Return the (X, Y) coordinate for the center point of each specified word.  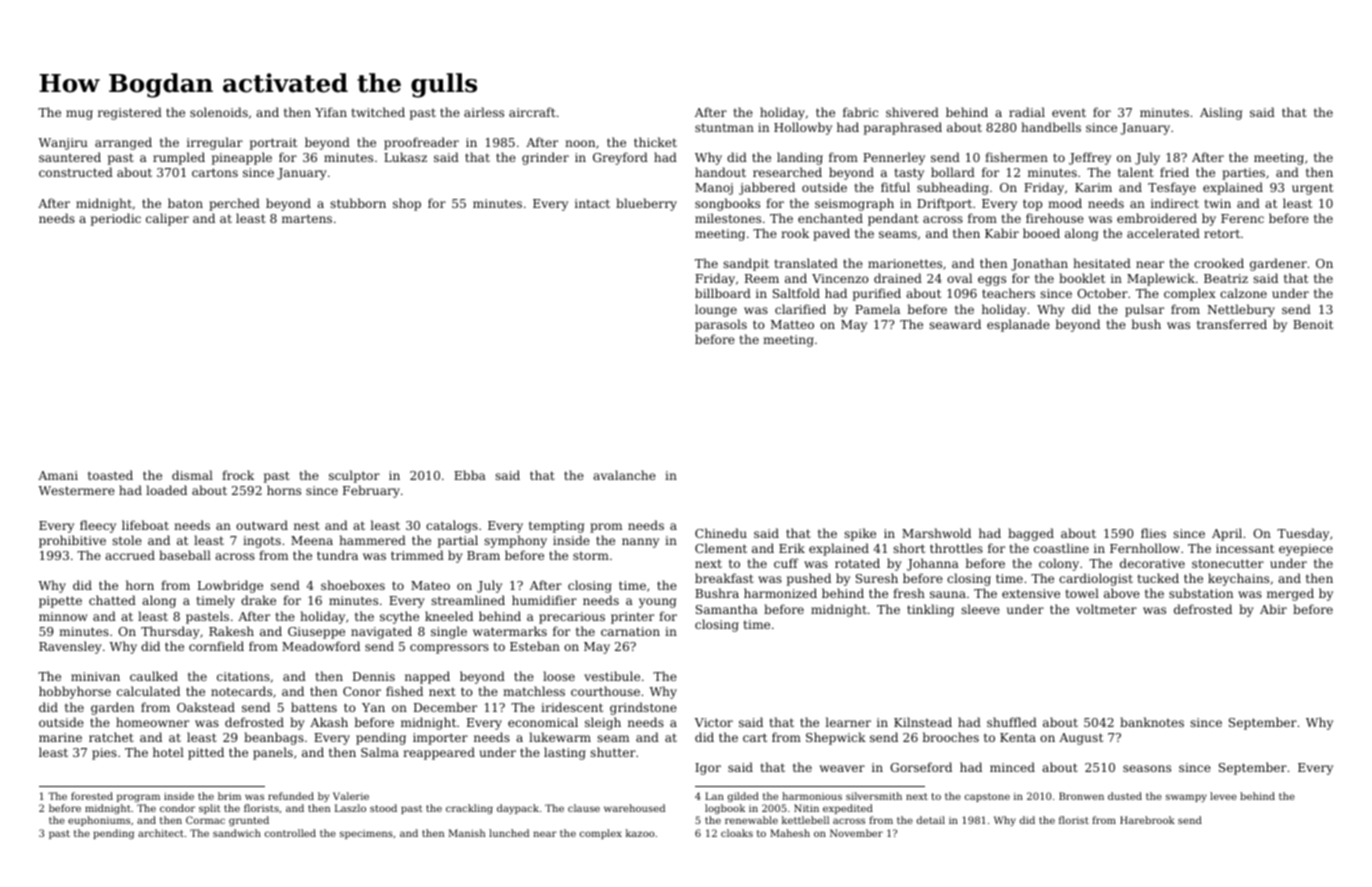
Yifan (331, 112)
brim (229, 796)
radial (1027, 112)
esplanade (1018, 325)
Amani (58, 475)
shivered (912, 112)
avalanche (624, 475)
